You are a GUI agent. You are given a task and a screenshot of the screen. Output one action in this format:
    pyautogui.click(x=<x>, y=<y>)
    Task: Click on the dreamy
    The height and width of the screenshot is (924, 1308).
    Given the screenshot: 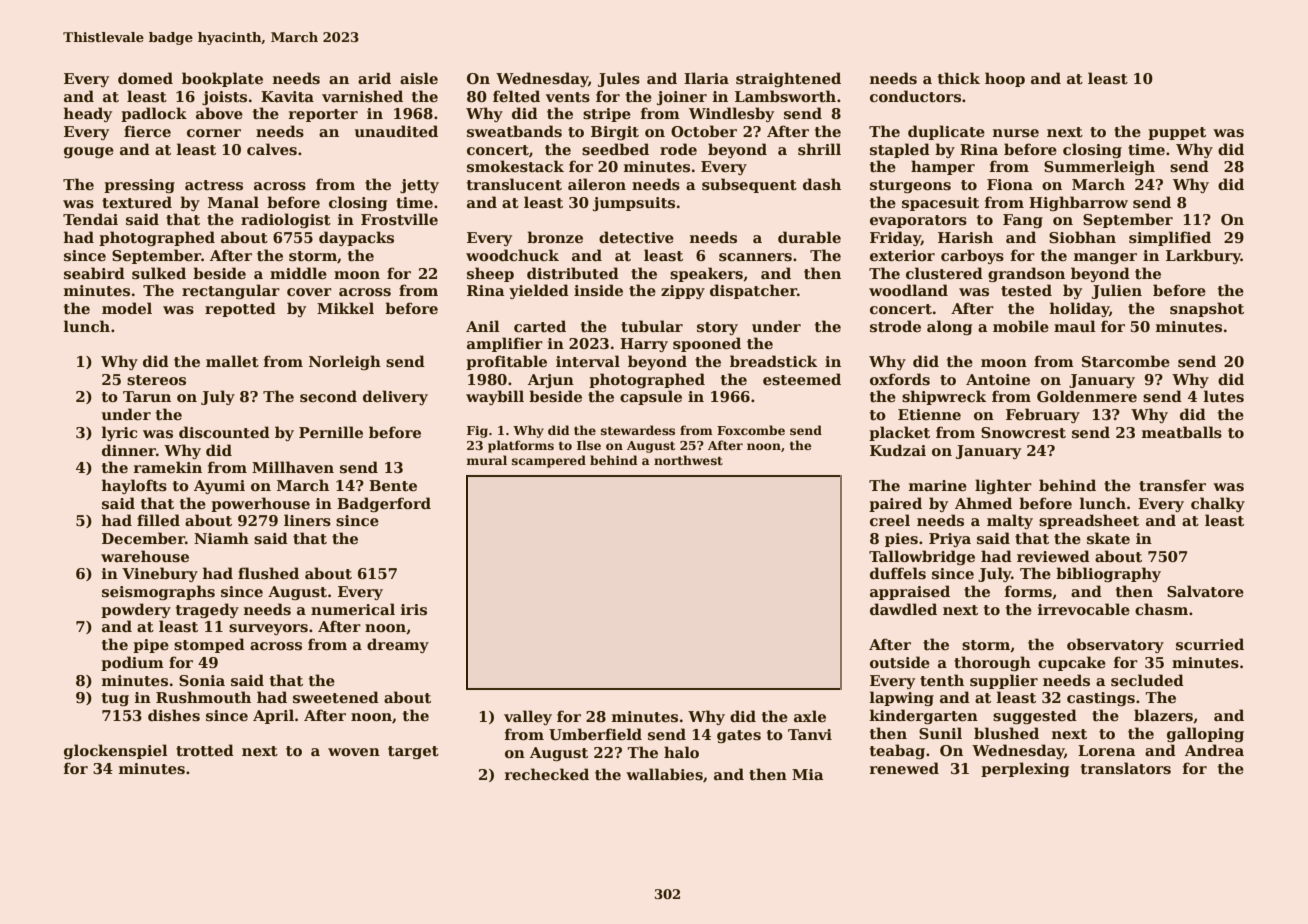 What is the action you would take?
    pyautogui.click(x=398, y=645)
